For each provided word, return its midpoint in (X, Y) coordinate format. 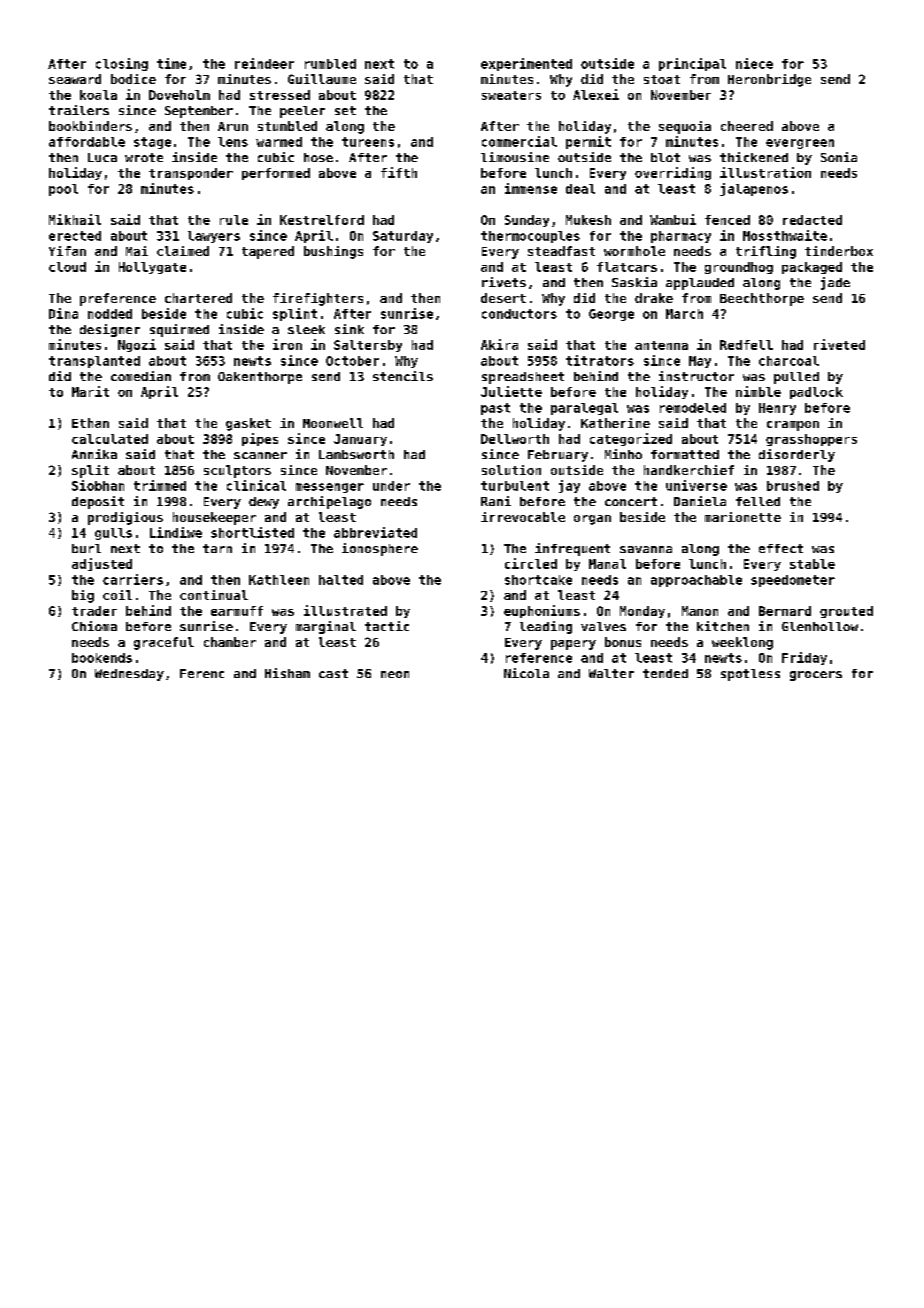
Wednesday (129, 675)
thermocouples (530, 237)
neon (395, 674)
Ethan (90, 423)
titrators (600, 360)
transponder (191, 174)
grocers (816, 676)
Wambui (673, 219)
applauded (700, 284)
